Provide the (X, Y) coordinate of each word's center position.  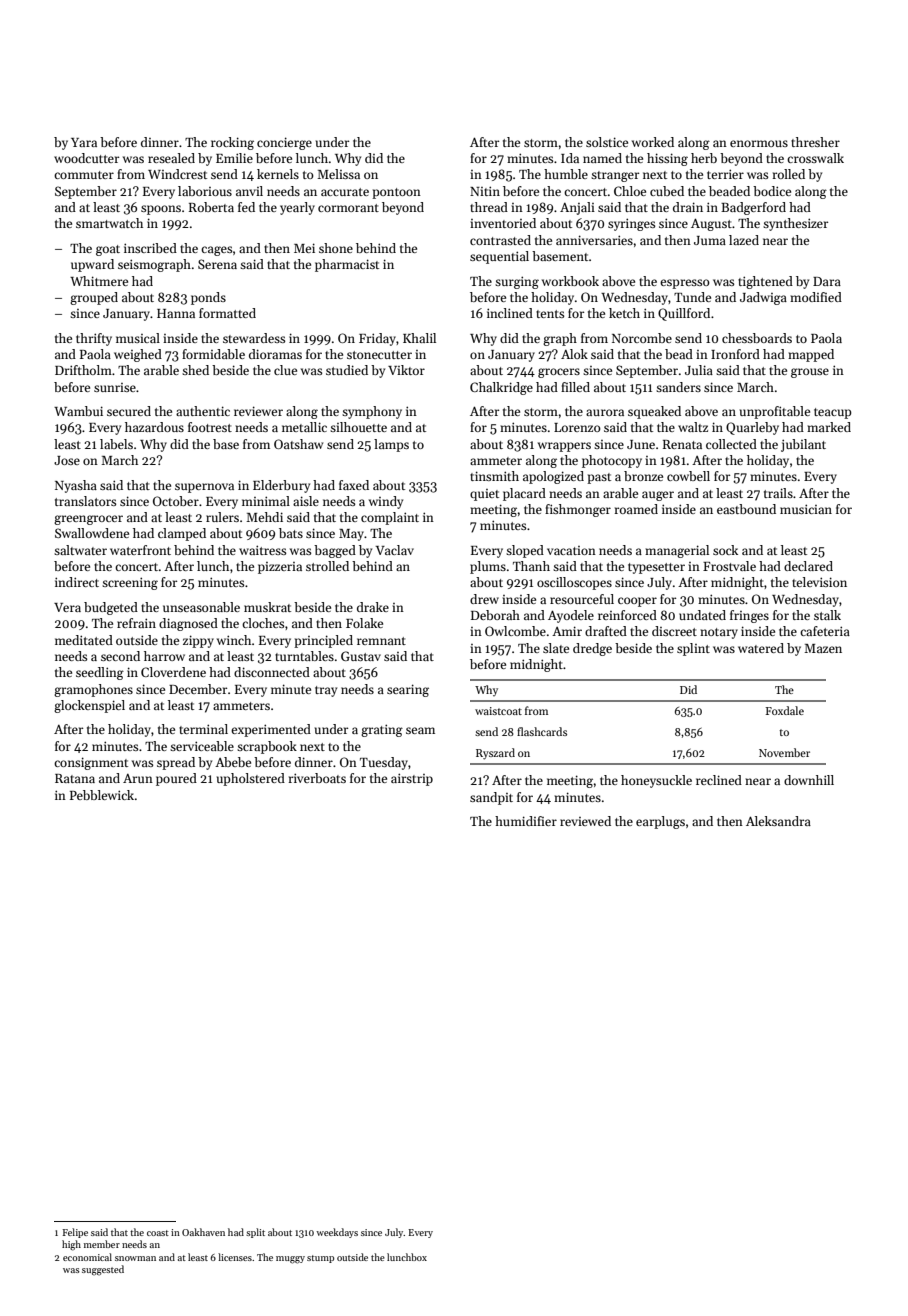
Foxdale (785, 710)
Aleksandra (778, 821)
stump (320, 1259)
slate (556, 648)
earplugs (660, 822)
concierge (284, 143)
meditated (84, 640)
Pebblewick (102, 795)
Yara (84, 142)
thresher (815, 142)
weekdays (337, 1233)
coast (158, 1233)
